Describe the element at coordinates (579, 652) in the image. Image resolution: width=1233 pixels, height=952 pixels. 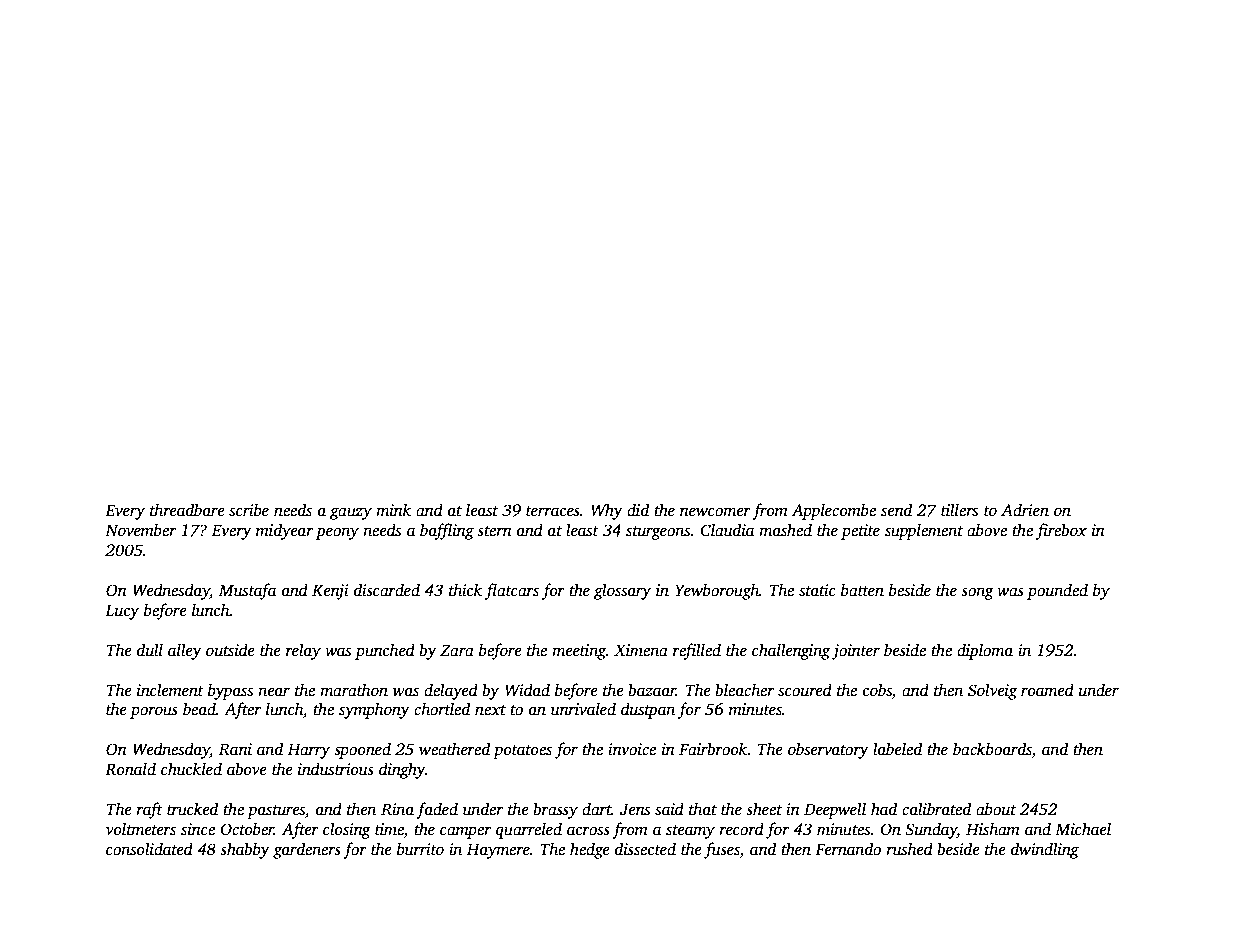
I see `meeting` at that location.
